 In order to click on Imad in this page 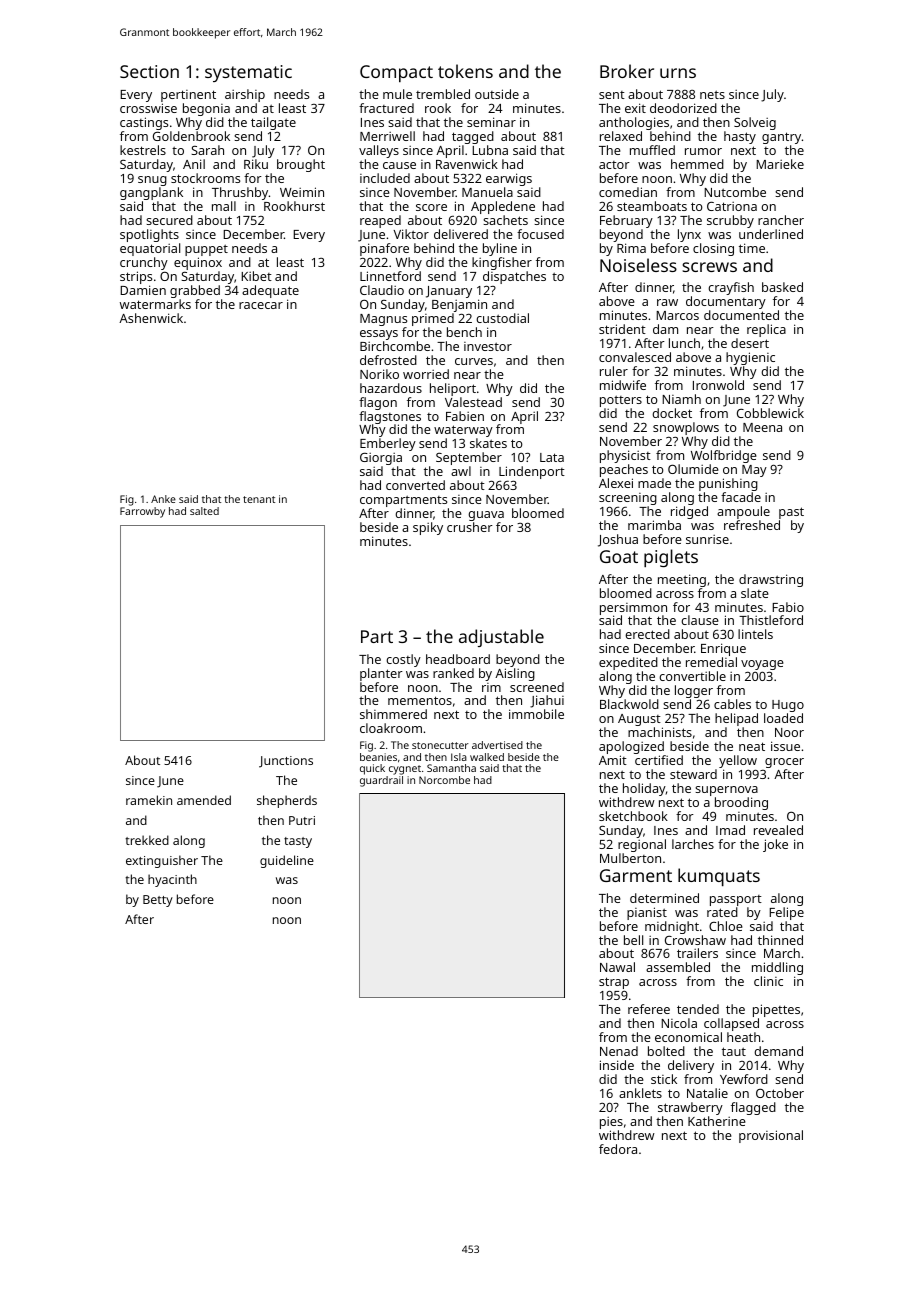, I will do `click(730, 830)`.
